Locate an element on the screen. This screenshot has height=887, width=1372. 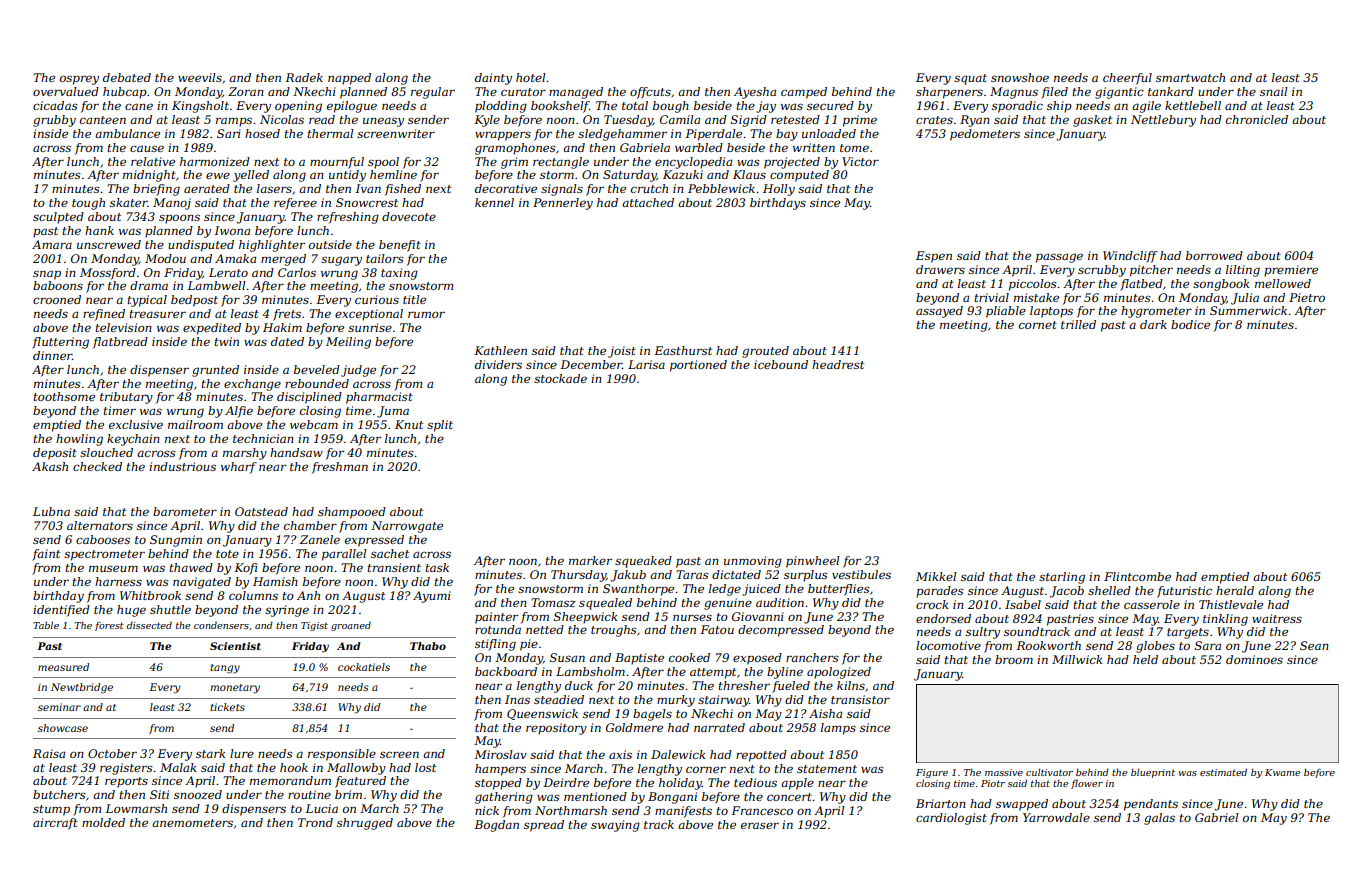
ranchers is located at coordinates (812, 657).
